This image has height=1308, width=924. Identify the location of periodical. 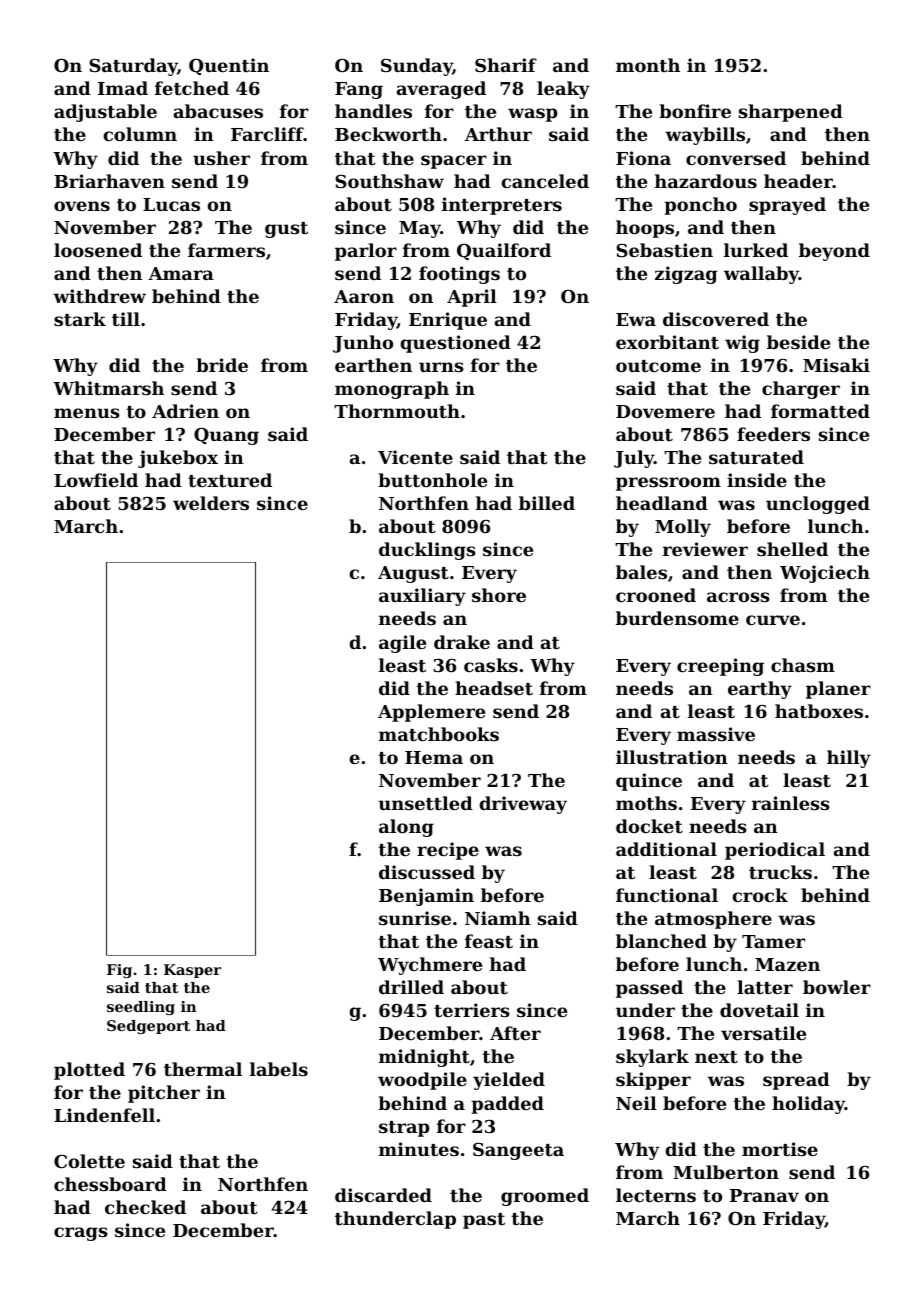
(775, 851).
